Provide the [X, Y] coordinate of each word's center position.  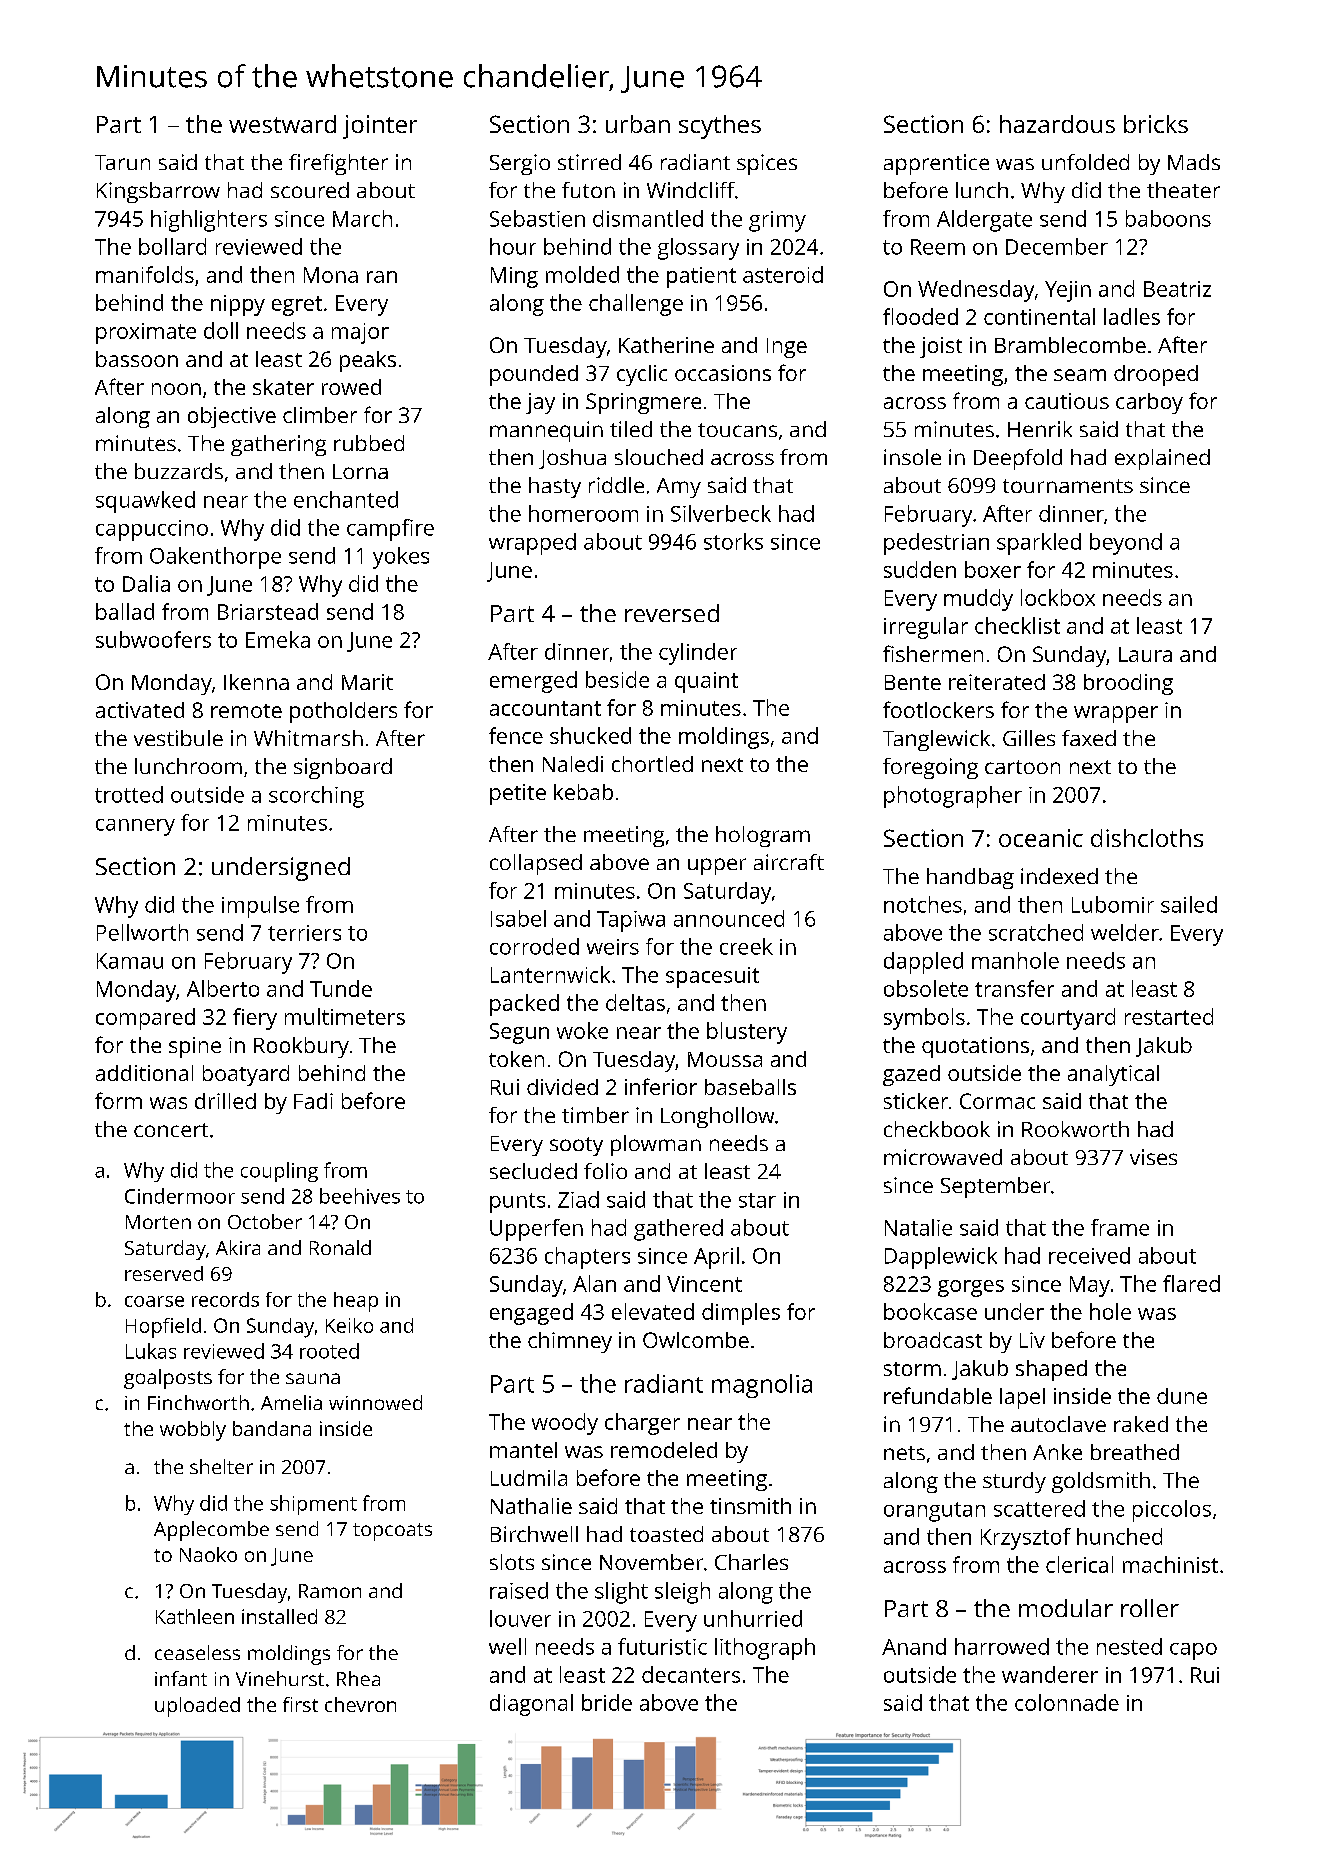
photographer [953, 797]
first [300, 1704]
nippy [238, 305]
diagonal [531, 1705]
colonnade [1067, 1702]
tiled [631, 429]
